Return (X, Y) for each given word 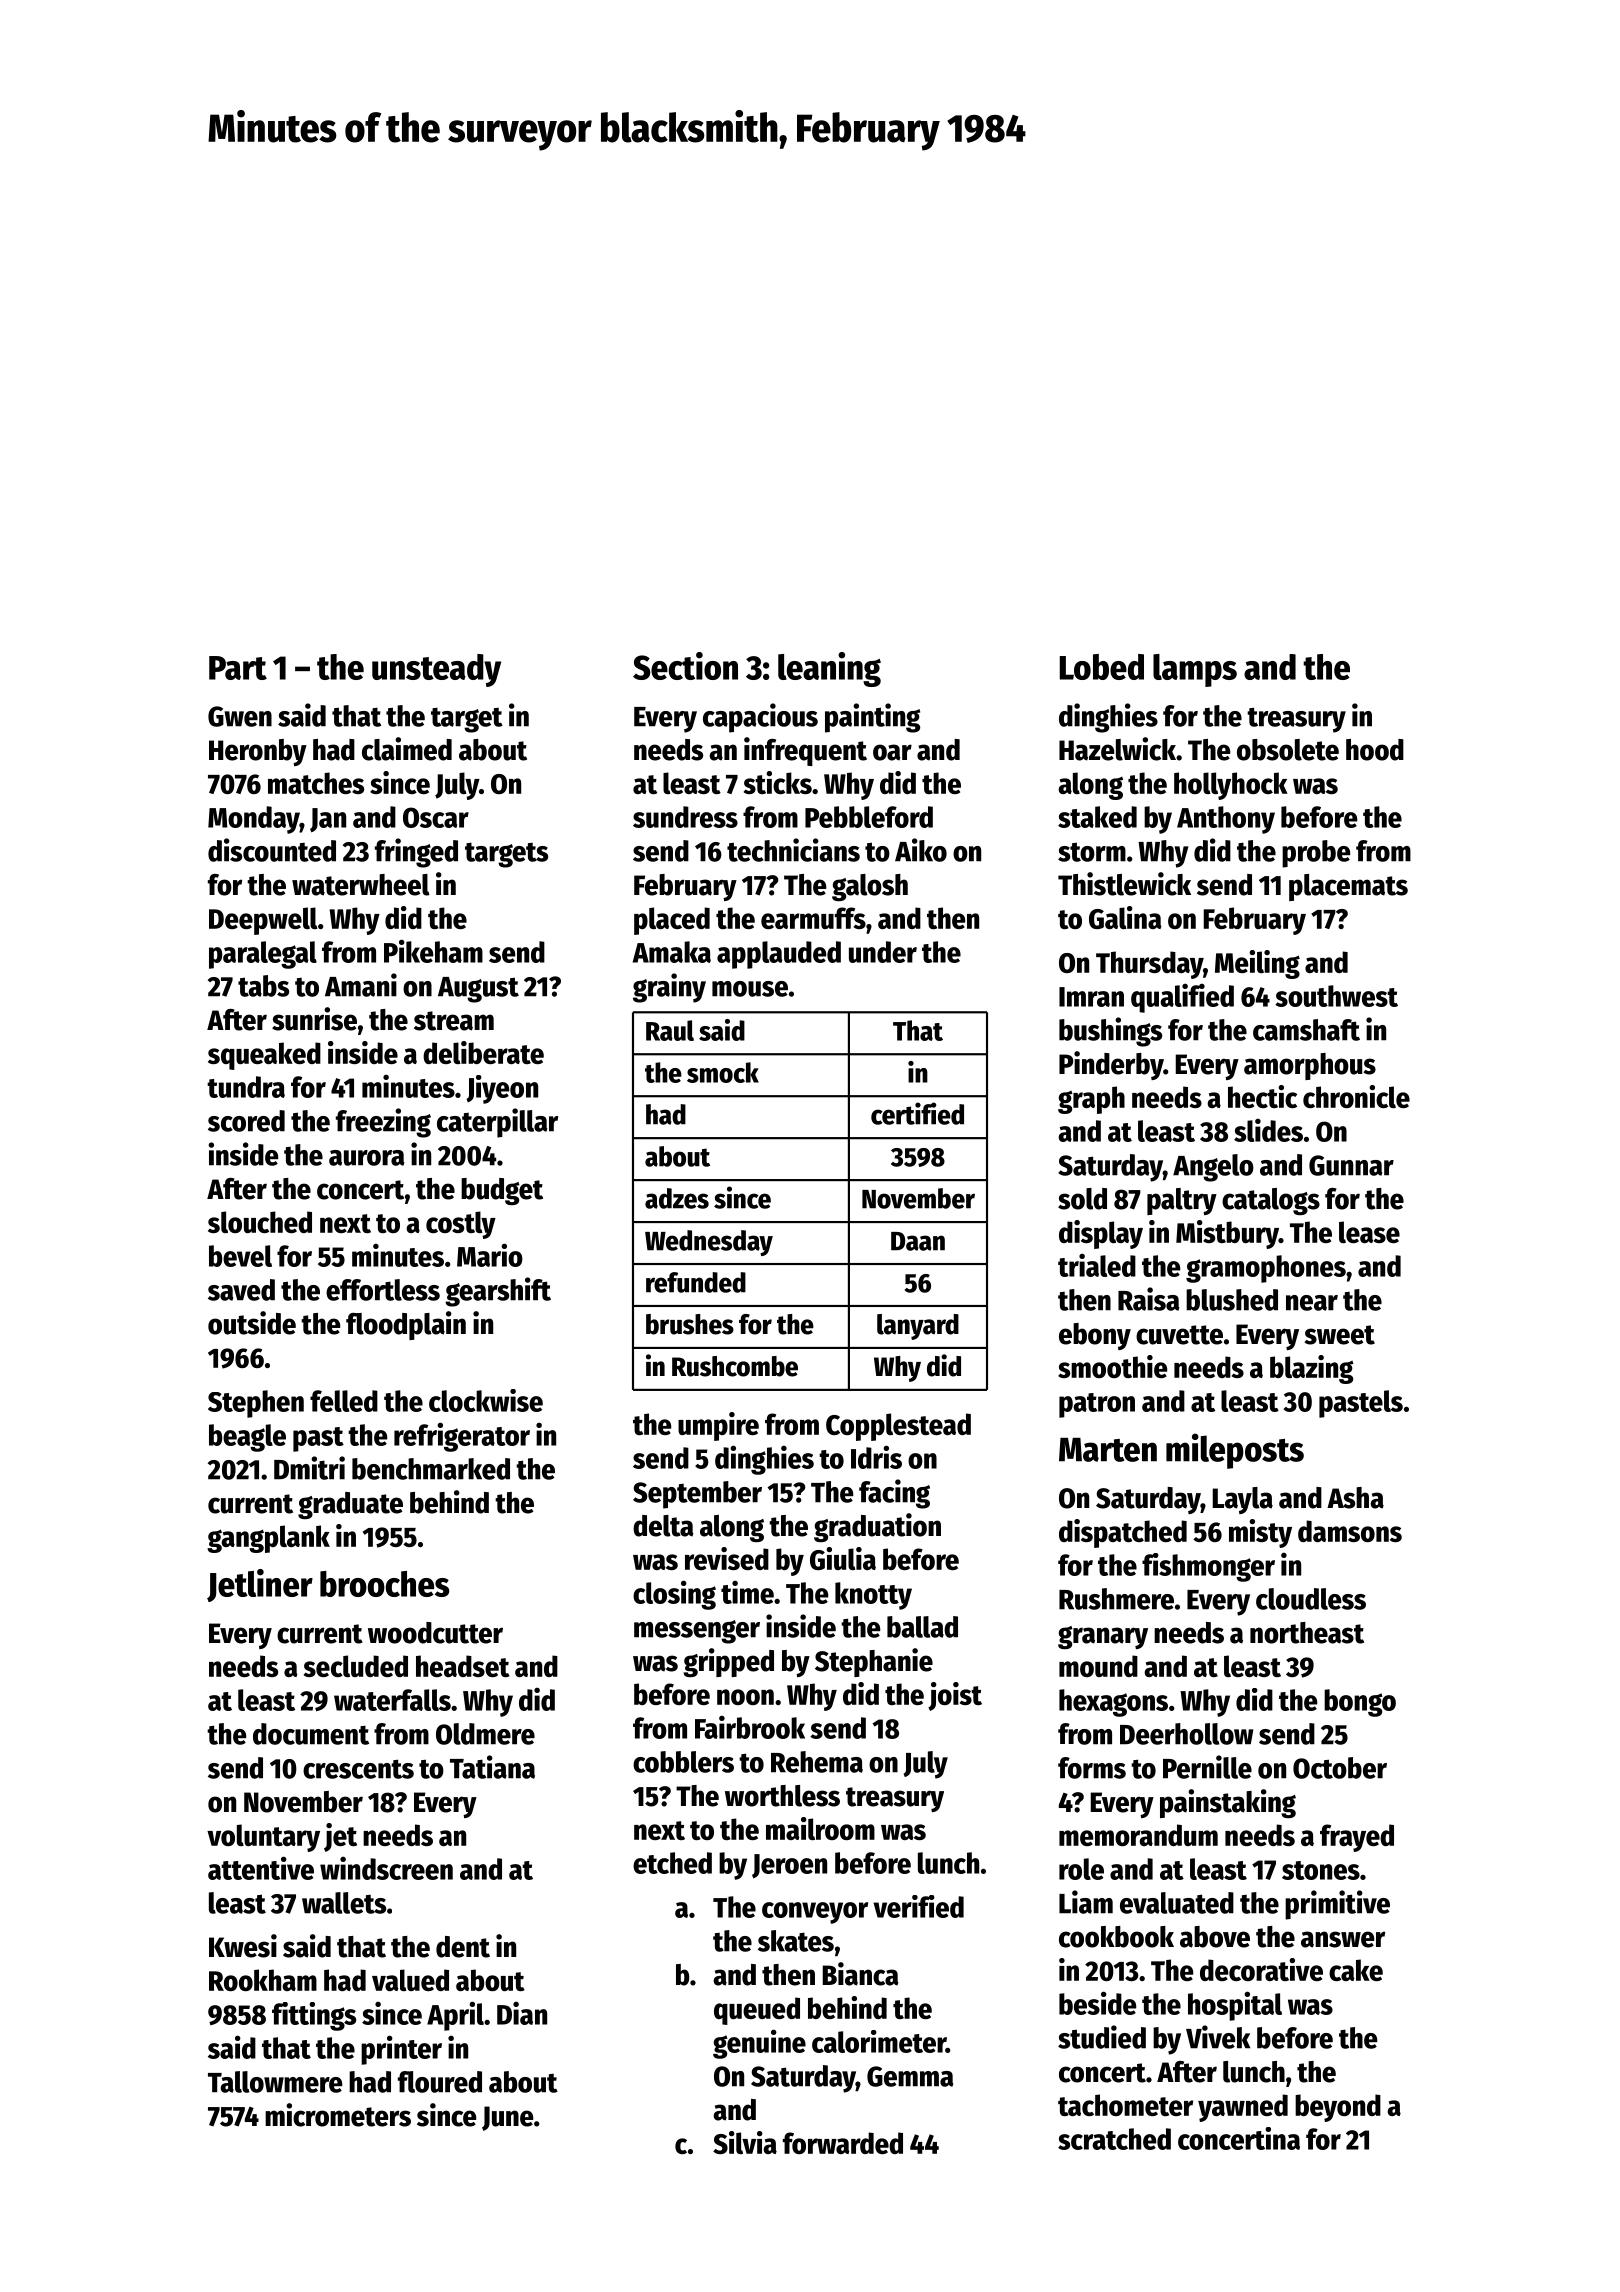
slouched (260, 1222)
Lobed (1102, 667)
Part (238, 668)
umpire (718, 1426)
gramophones (1266, 1269)
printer (401, 2050)
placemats (1348, 887)
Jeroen (789, 1866)
